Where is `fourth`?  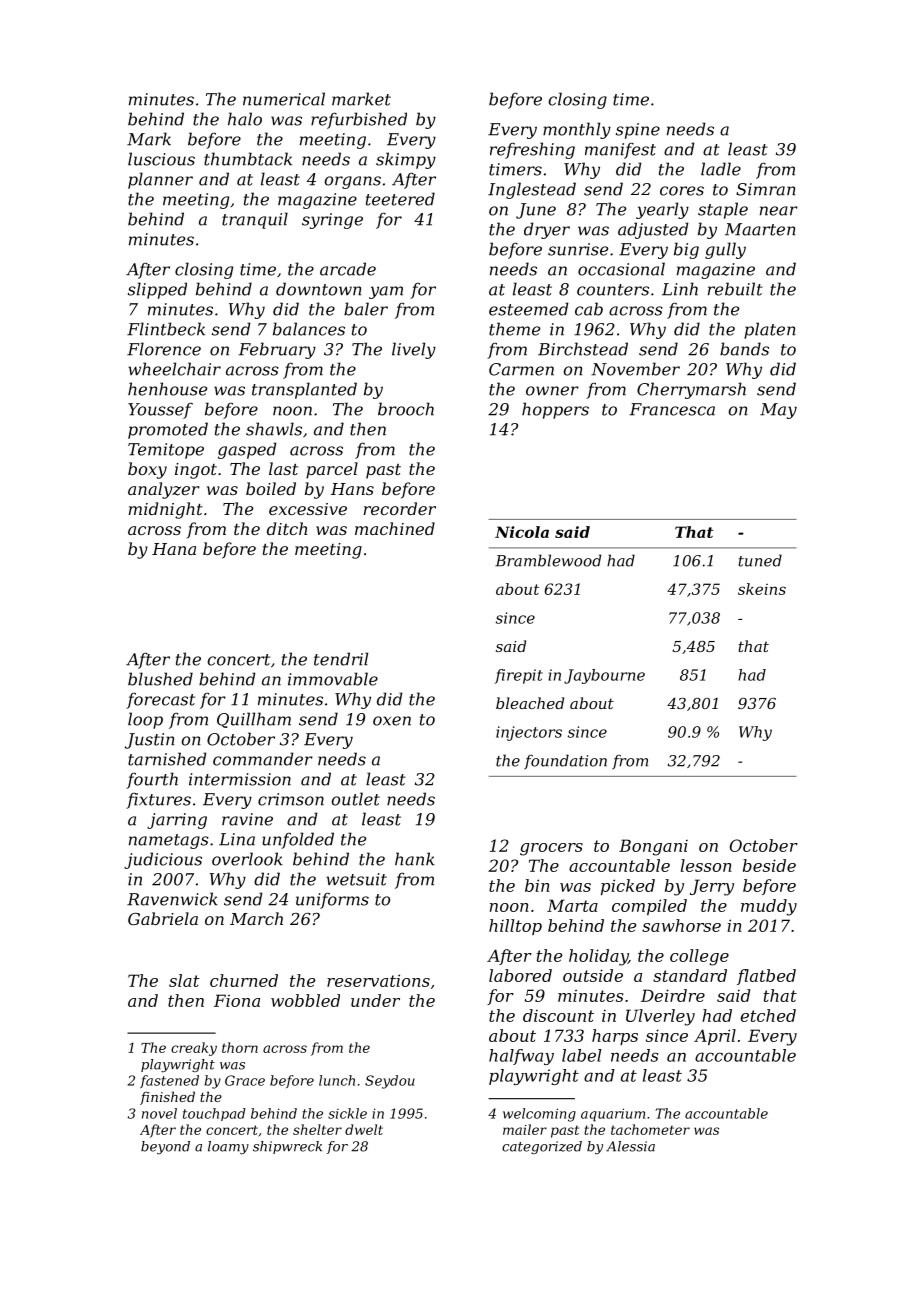 fourth is located at coordinates (152, 780).
